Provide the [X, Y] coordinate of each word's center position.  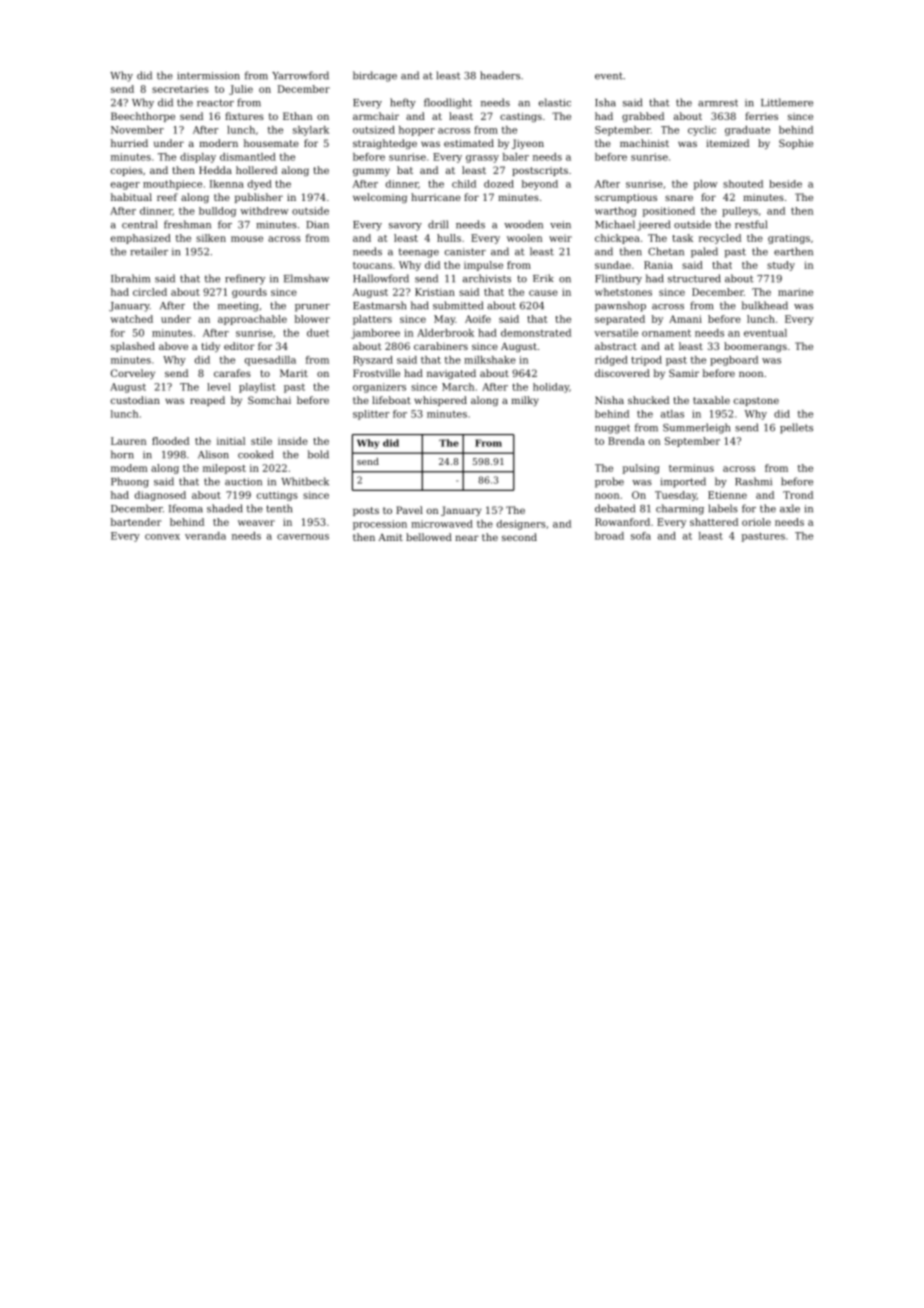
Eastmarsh [379, 305]
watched [131, 319]
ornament [666, 333]
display [198, 158]
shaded [225, 508]
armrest [718, 103]
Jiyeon [528, 144]
